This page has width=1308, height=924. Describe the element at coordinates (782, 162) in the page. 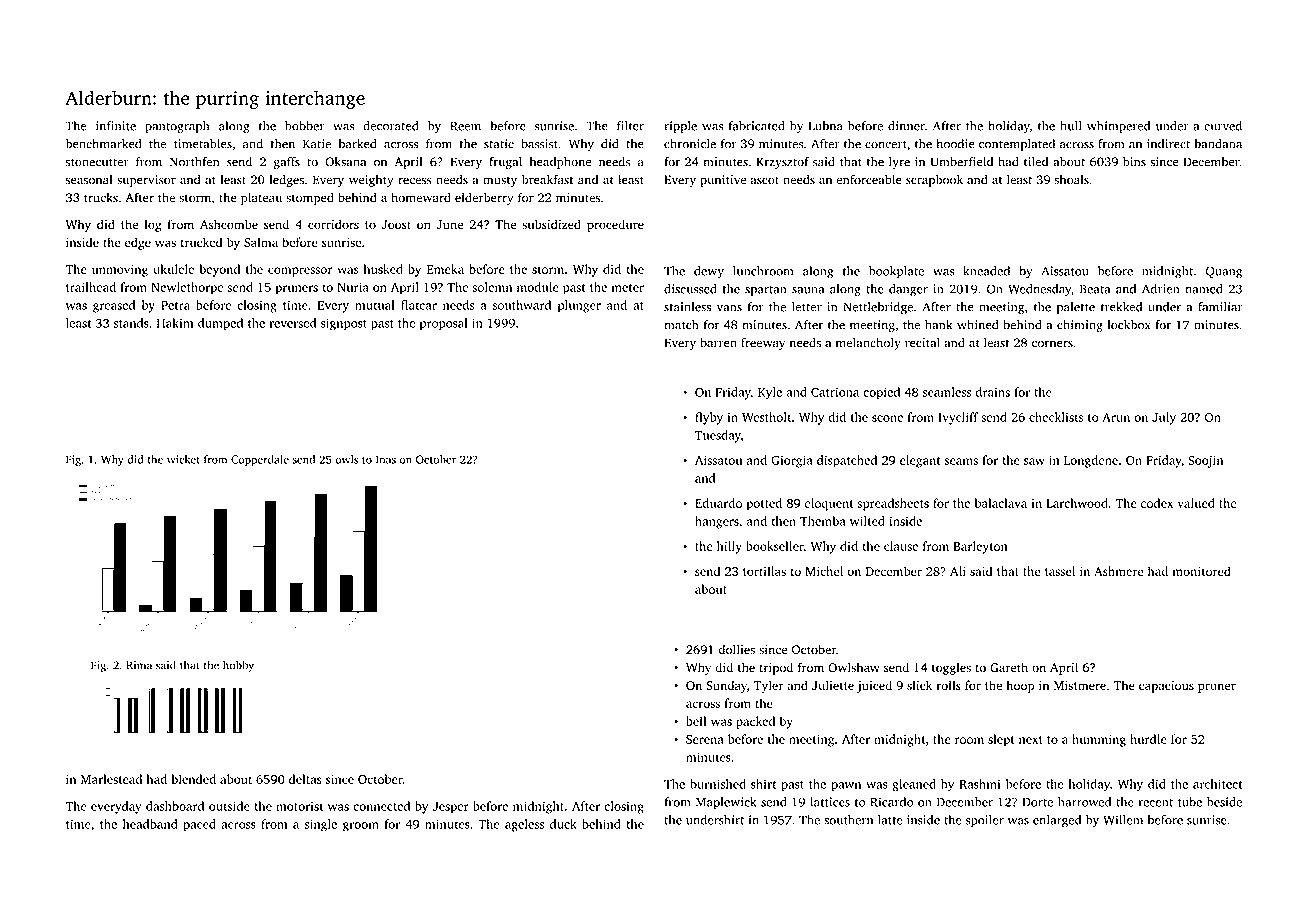

I see `Krzysztof` at that location.
